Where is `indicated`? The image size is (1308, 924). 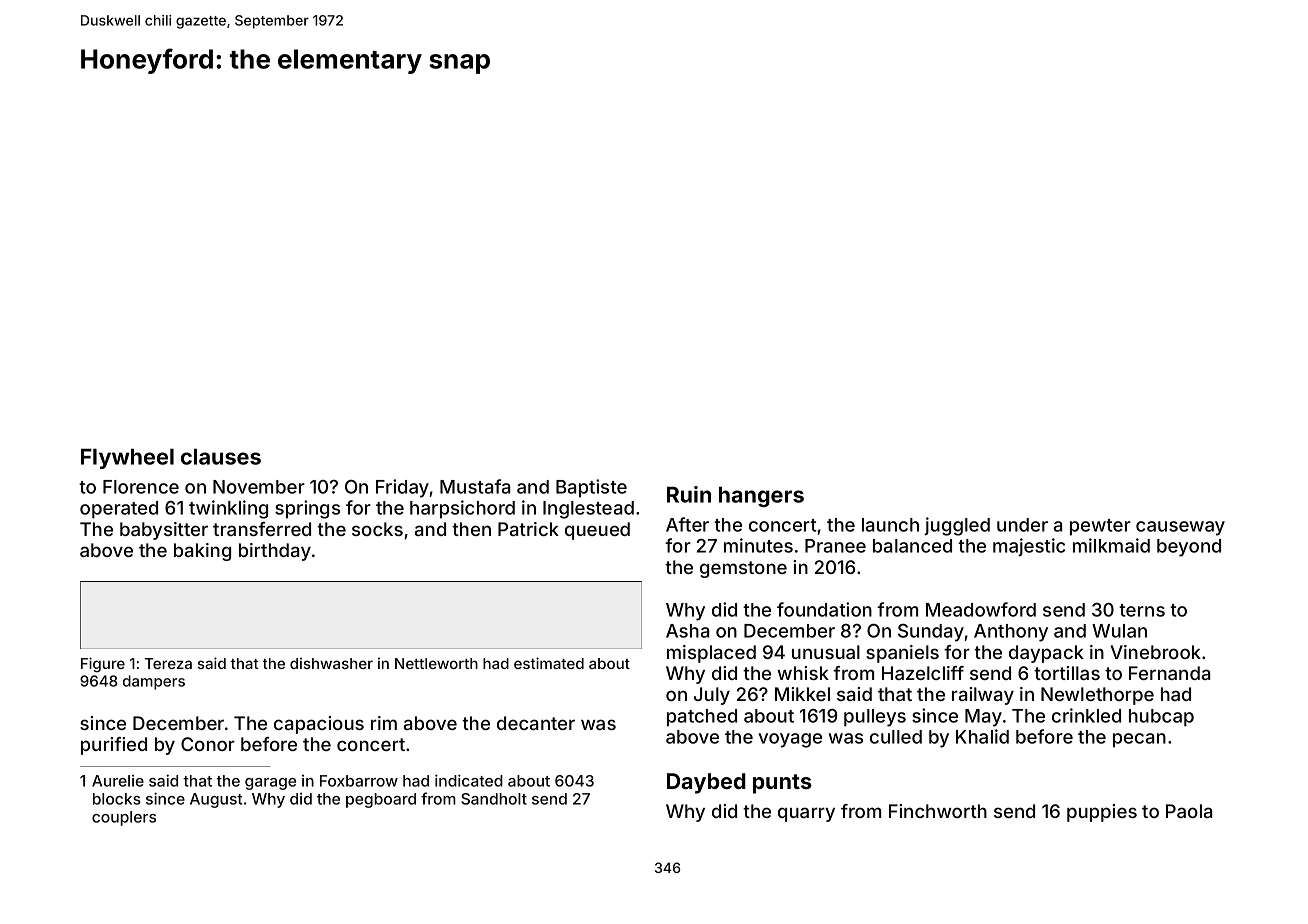
indicated is located at coordinates (469, 780).
